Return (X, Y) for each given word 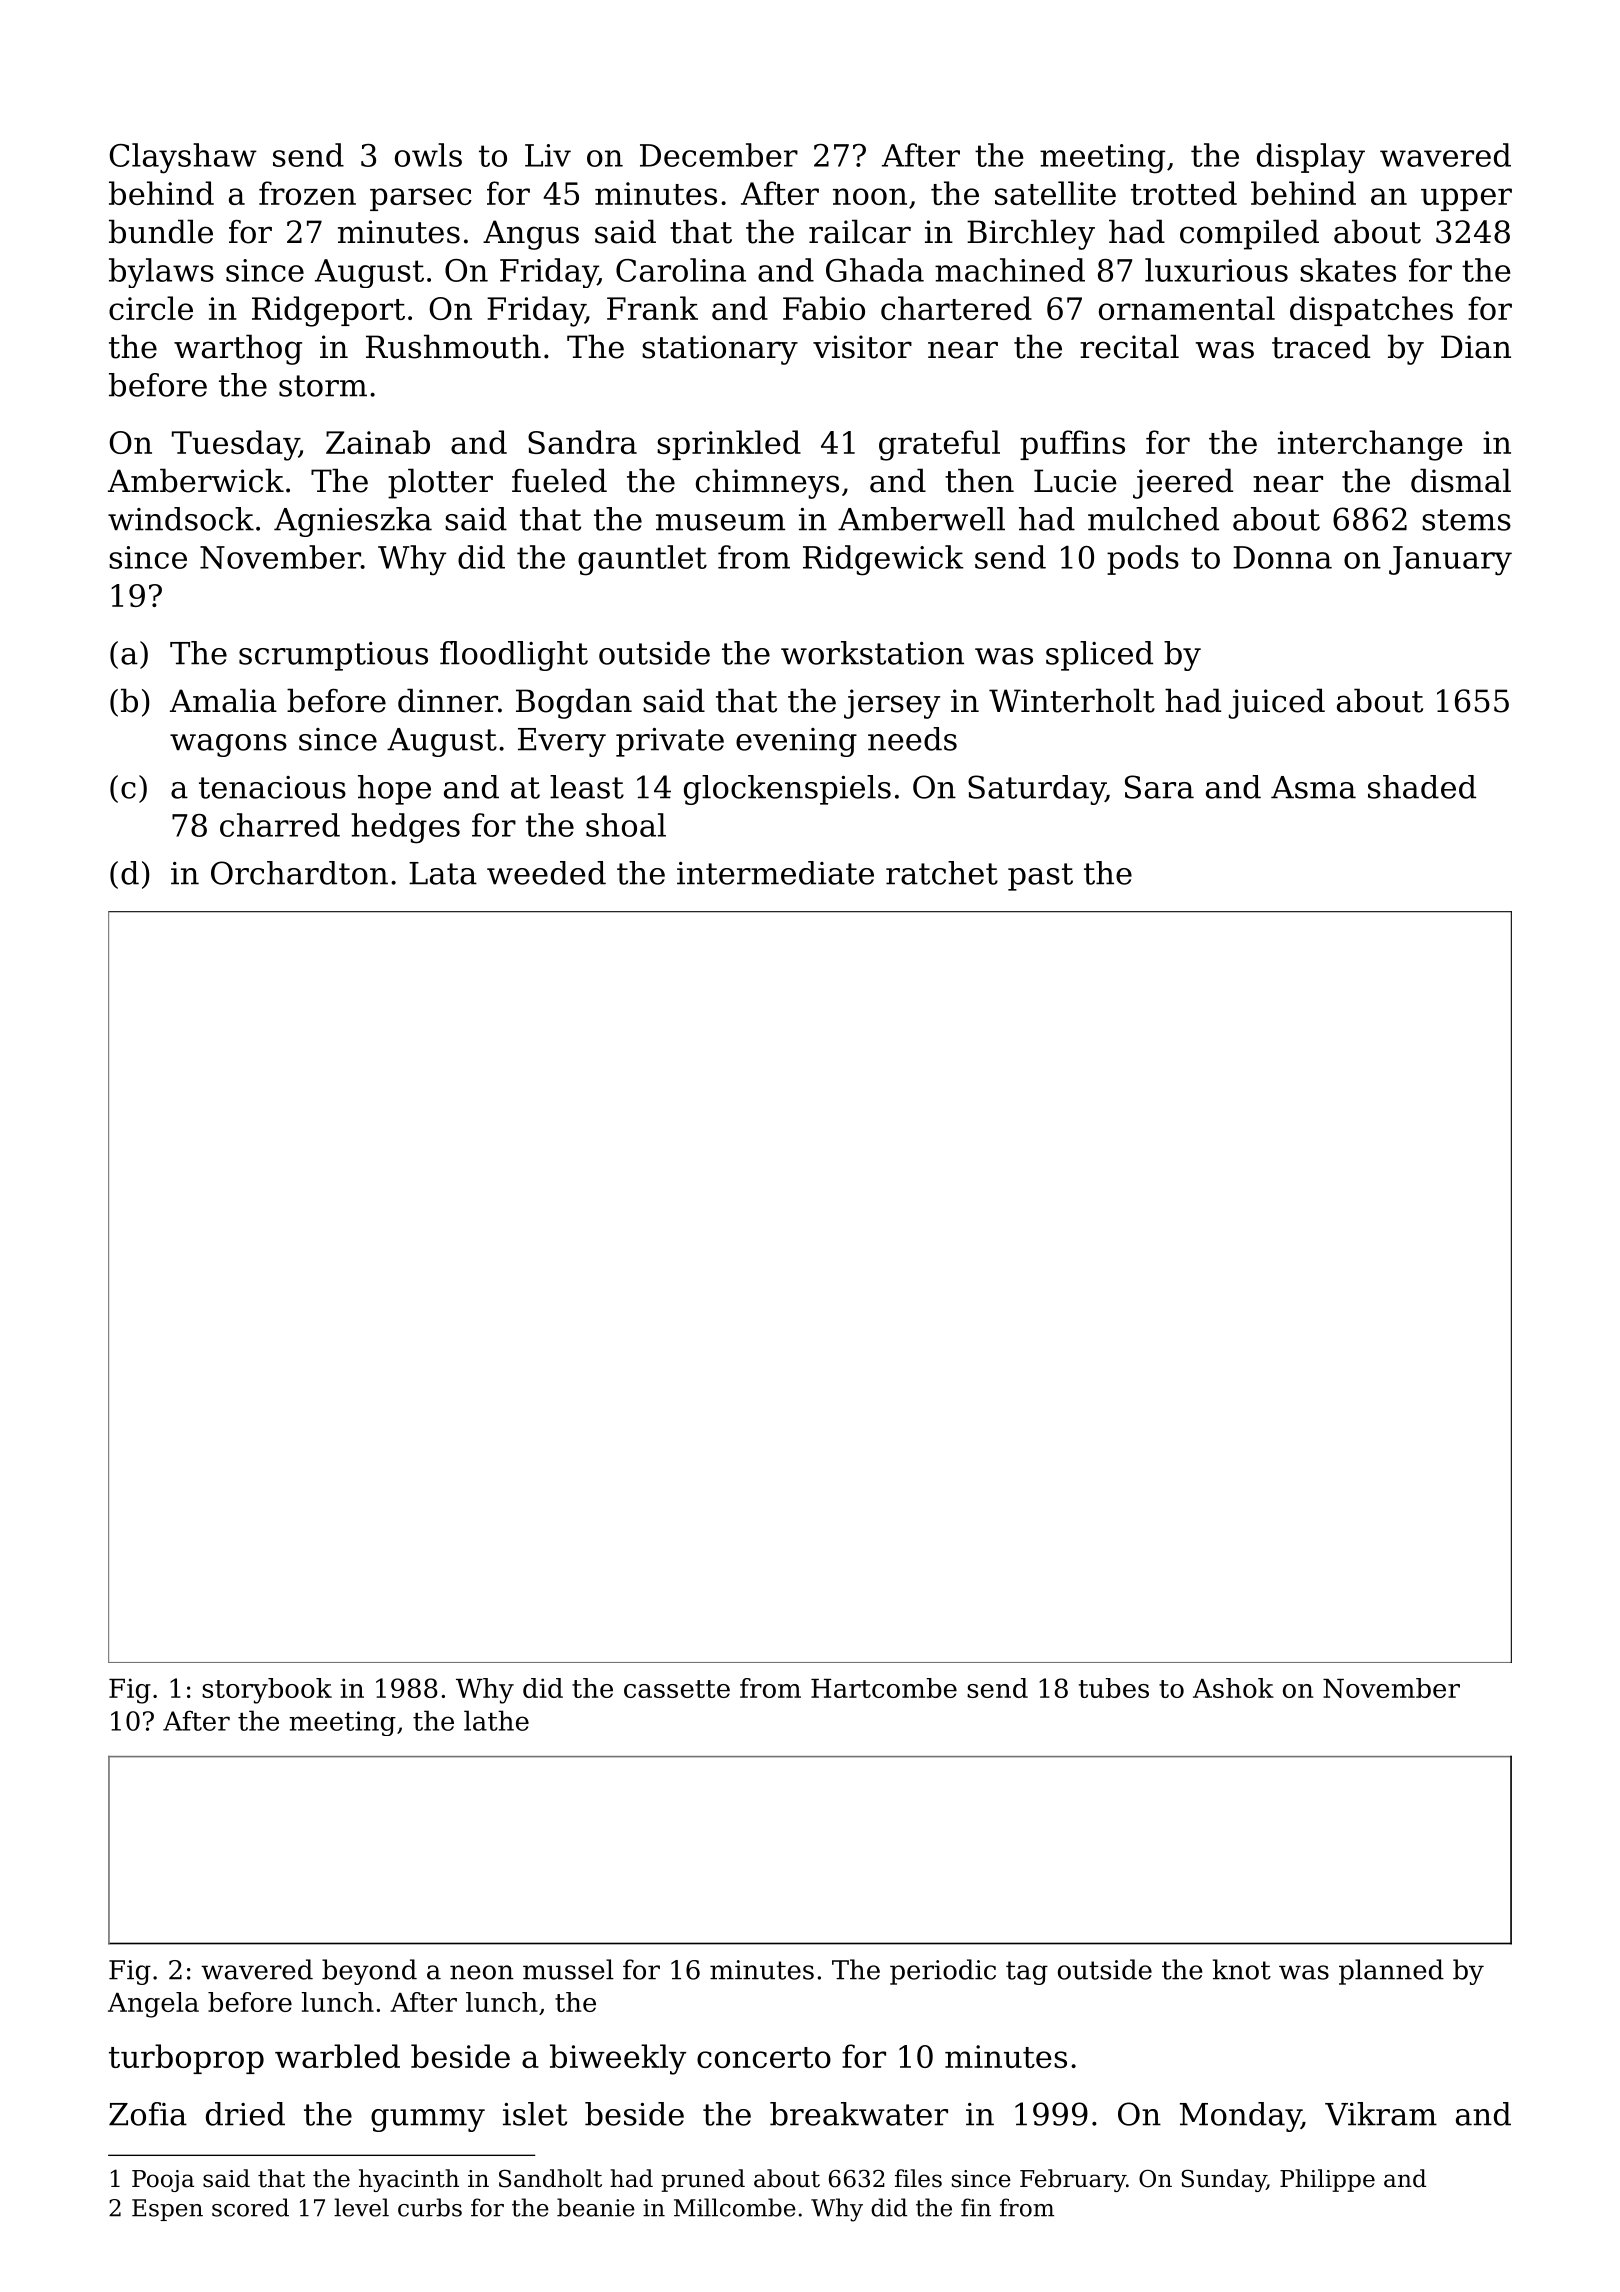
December (719, 155)
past (1040, 877)
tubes (1114, 1688)
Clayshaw (183, 158)
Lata (443, 873)
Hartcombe (884, 1688)
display (1311, 158)
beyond (369, 1972)
